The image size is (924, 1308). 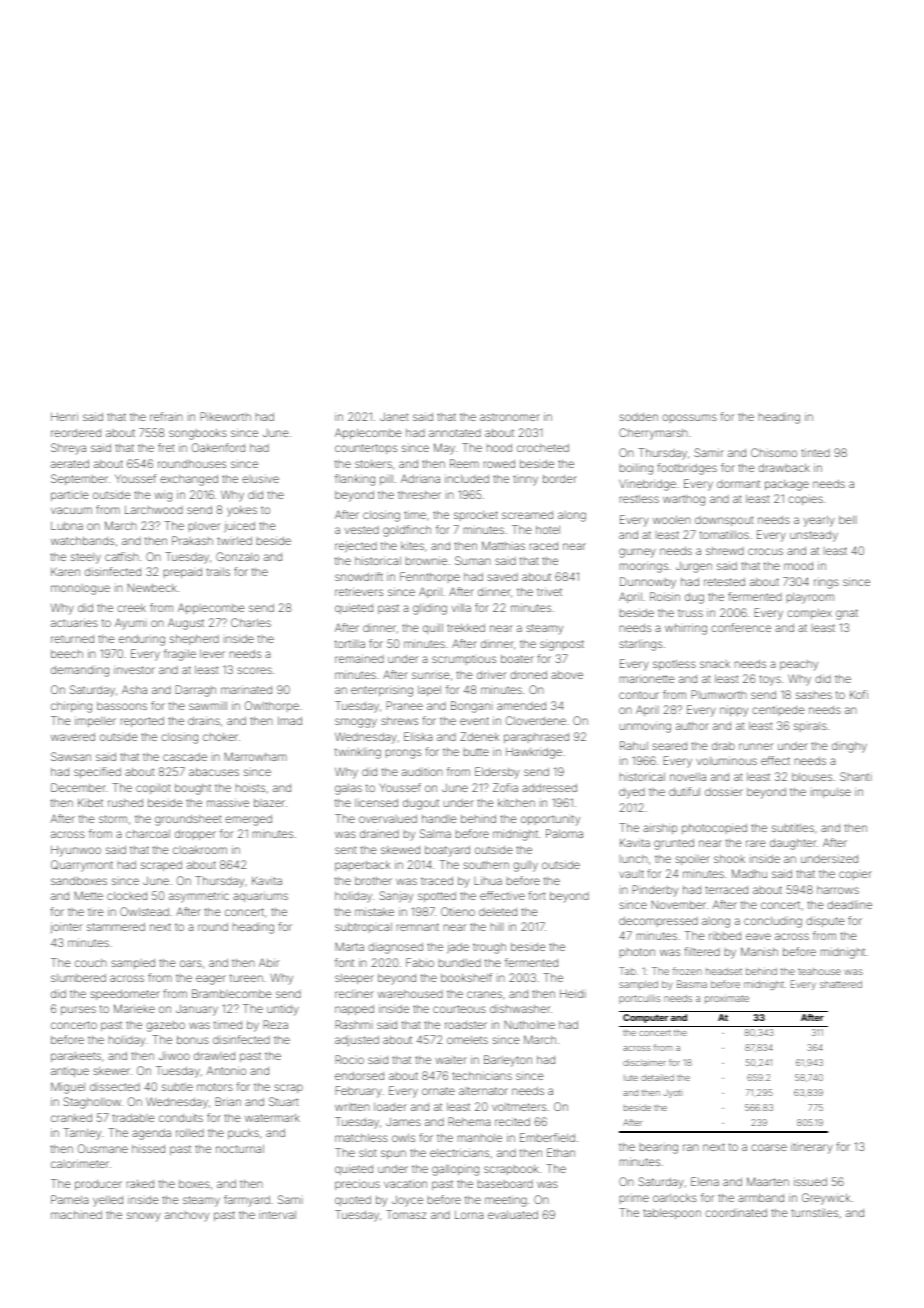 What do you see at coordinates (406, 1214) in the image?
I see `Tomasz` at bounding box center [406, 1214].
